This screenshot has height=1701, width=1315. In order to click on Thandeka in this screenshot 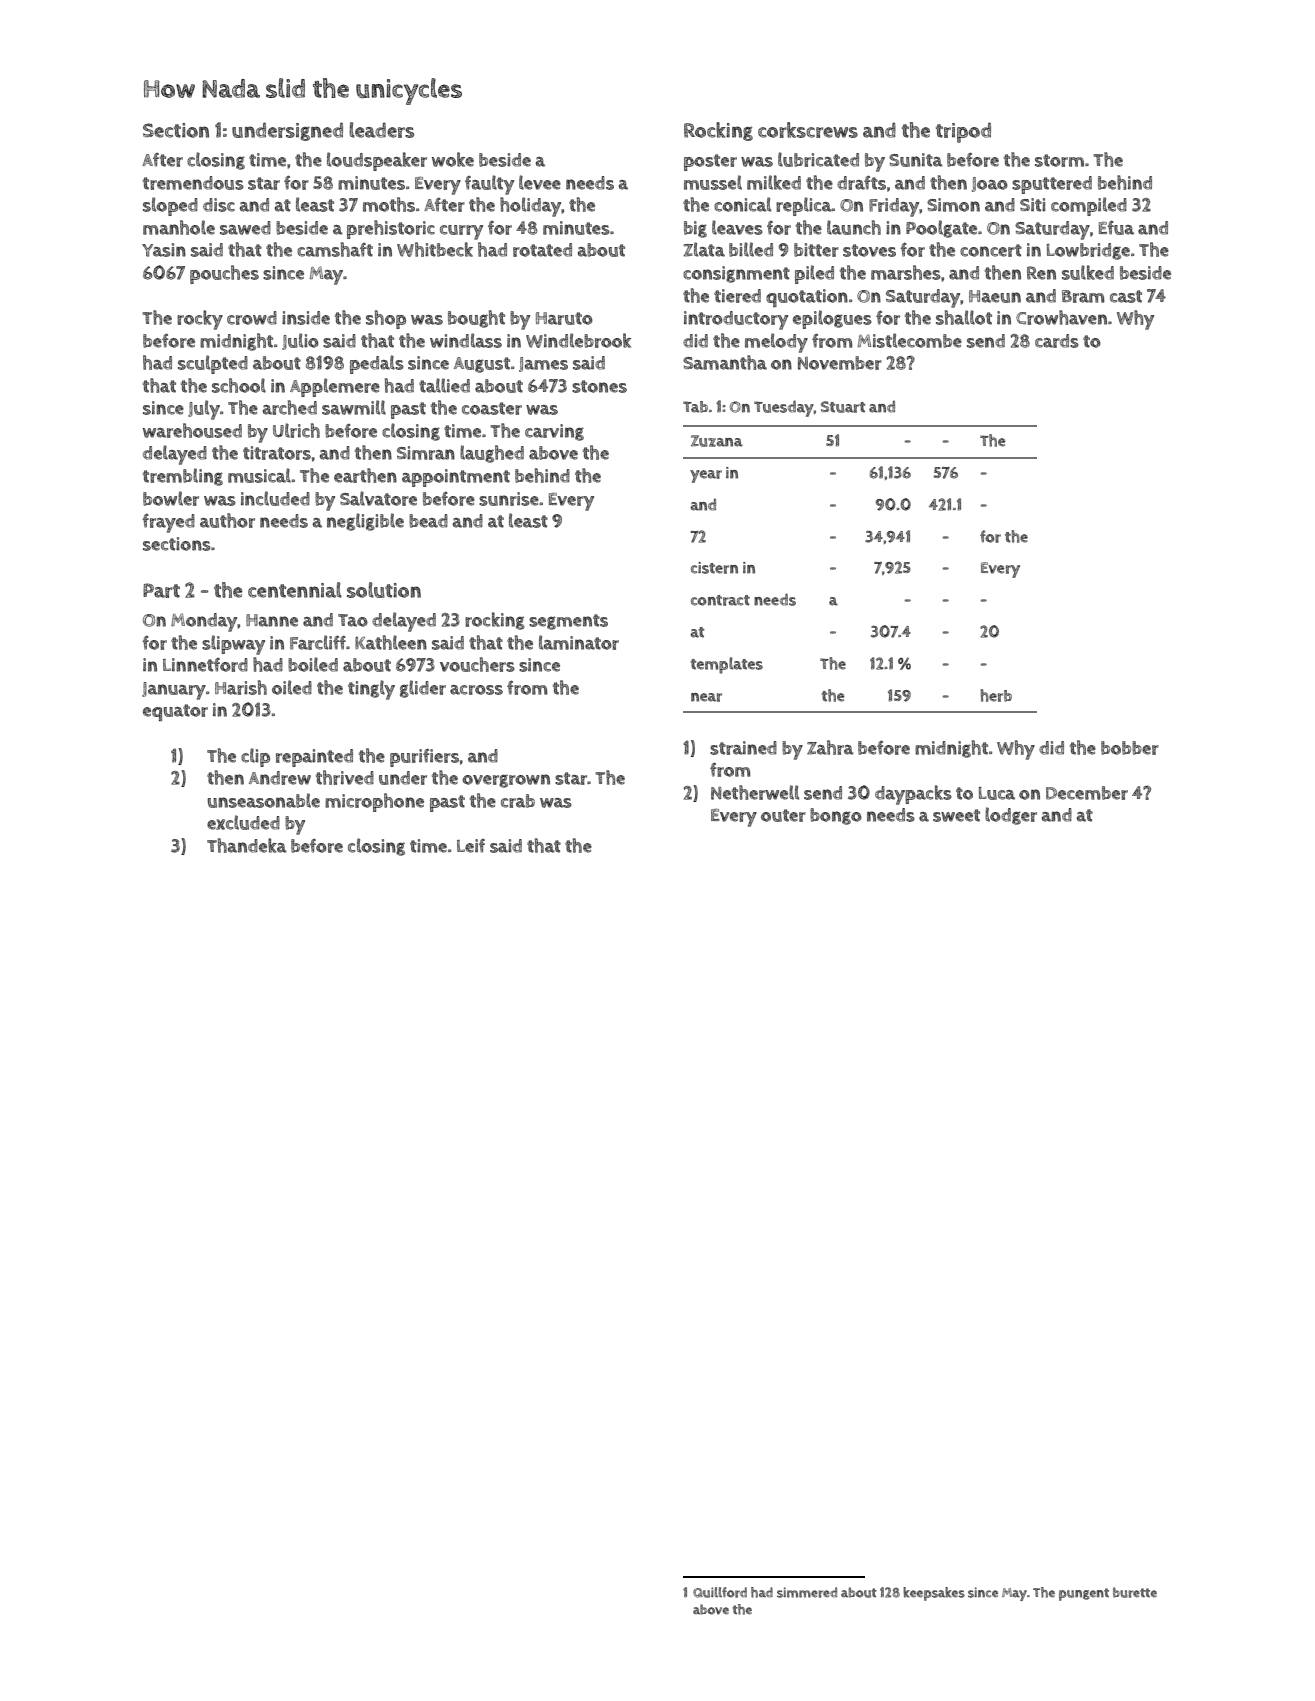, I will do `click(247, 845)`.
